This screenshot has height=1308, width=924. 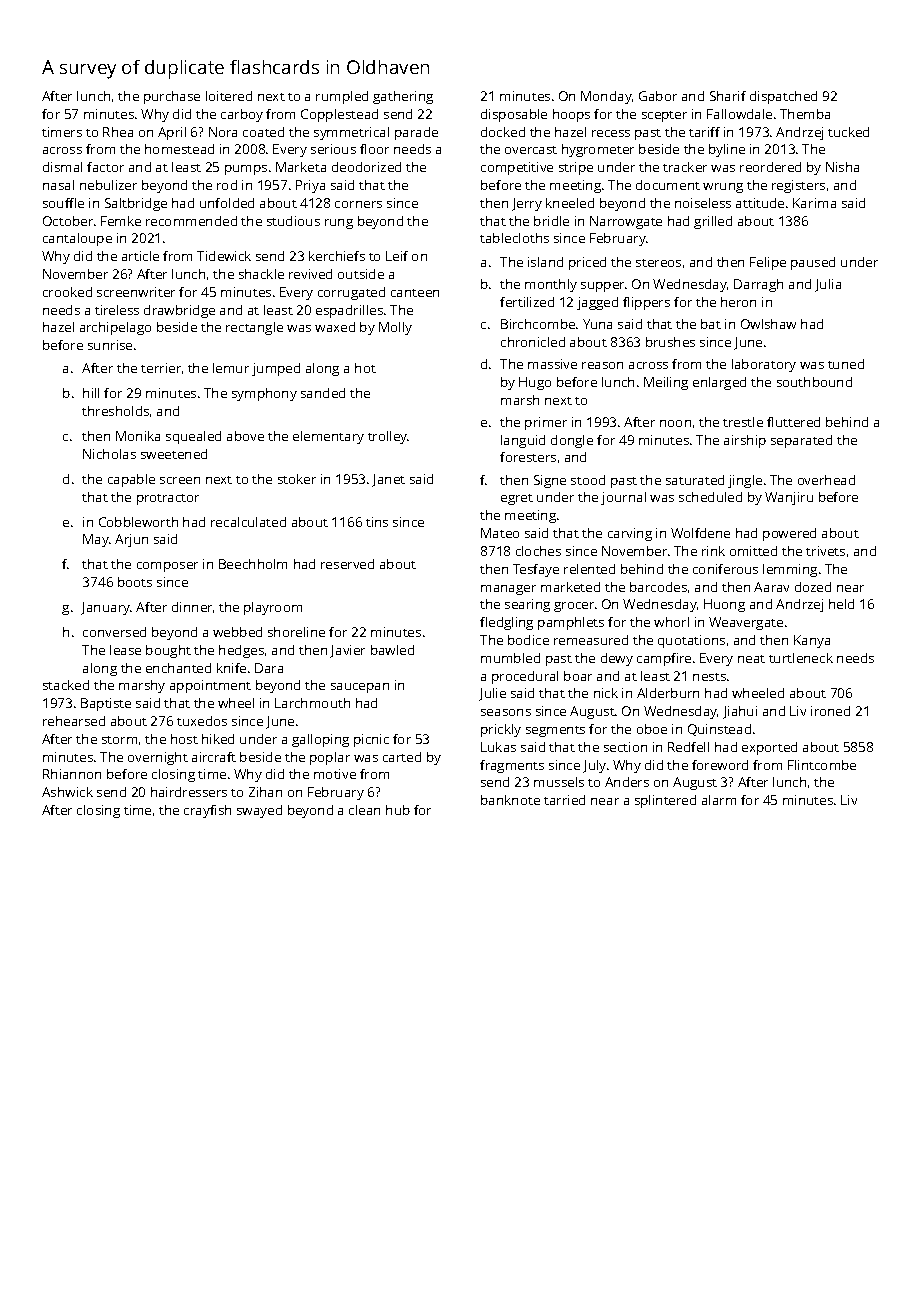 What do you see at coordinates (67, 792) in the screenshot?
I see `Ashwick` at bounding box center [67, 792].
